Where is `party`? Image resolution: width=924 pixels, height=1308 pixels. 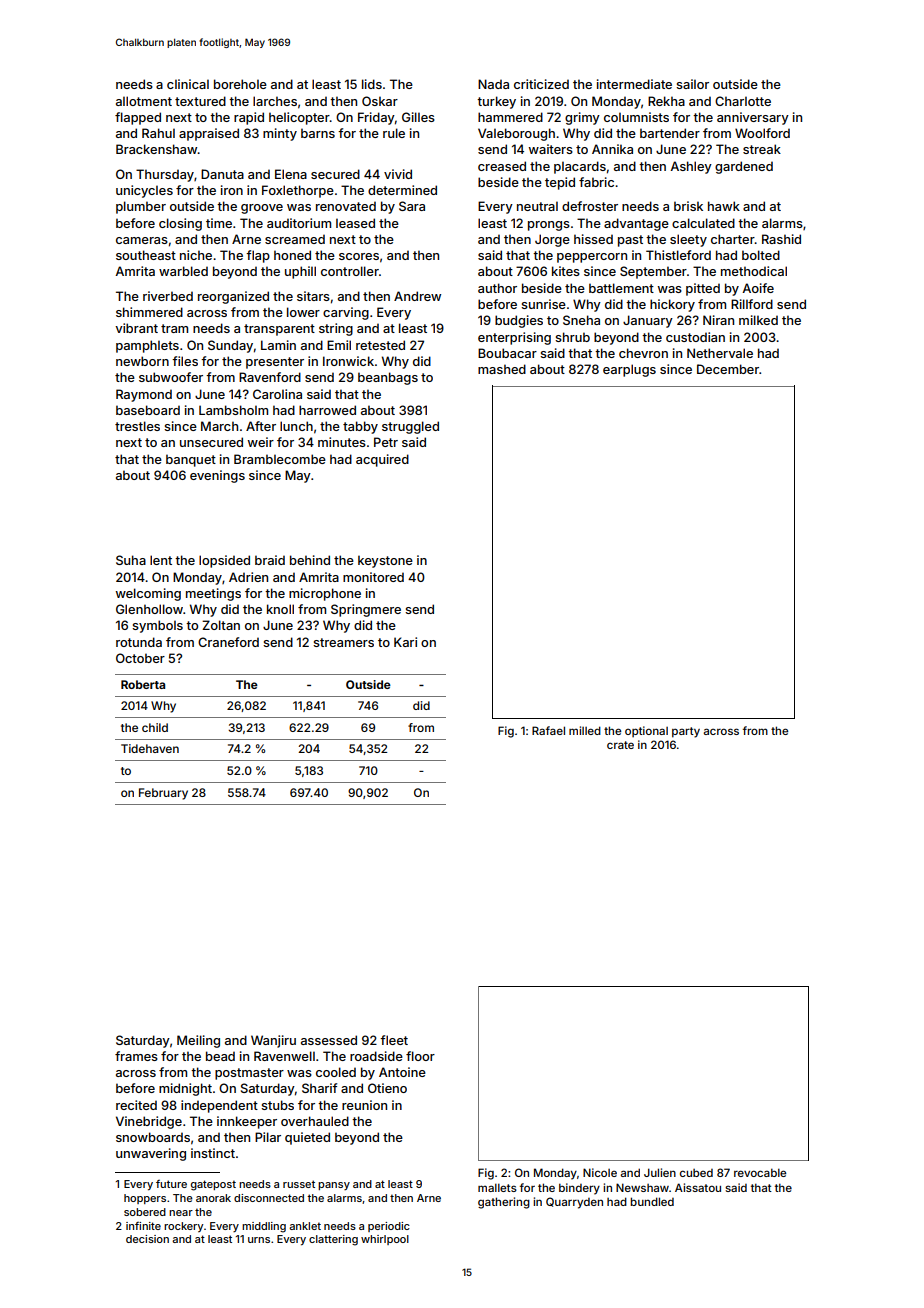
party is located at coordinates (686, 732).
